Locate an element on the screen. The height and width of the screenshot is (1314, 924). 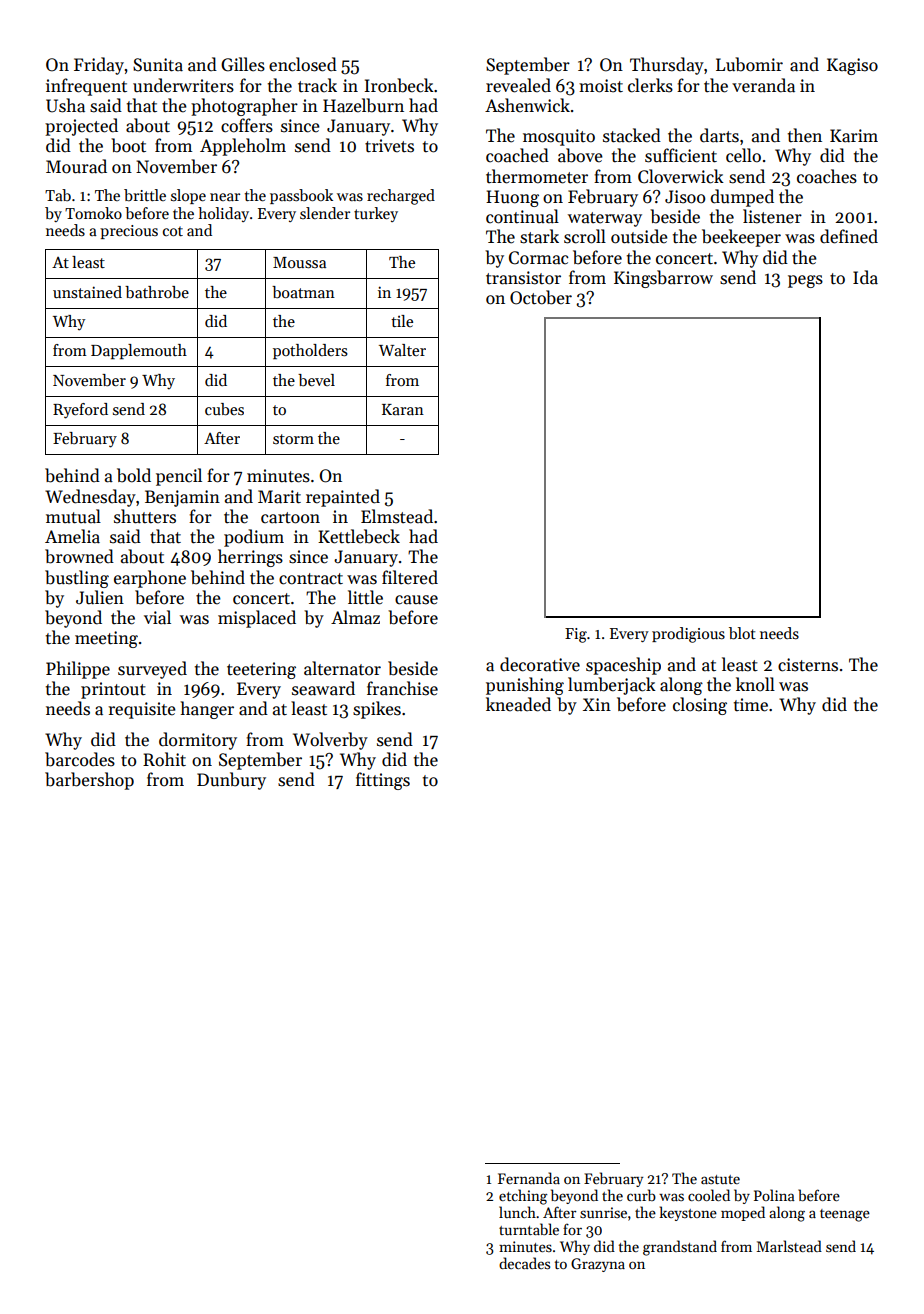
surveyed is located at coordinates (152, 670).
